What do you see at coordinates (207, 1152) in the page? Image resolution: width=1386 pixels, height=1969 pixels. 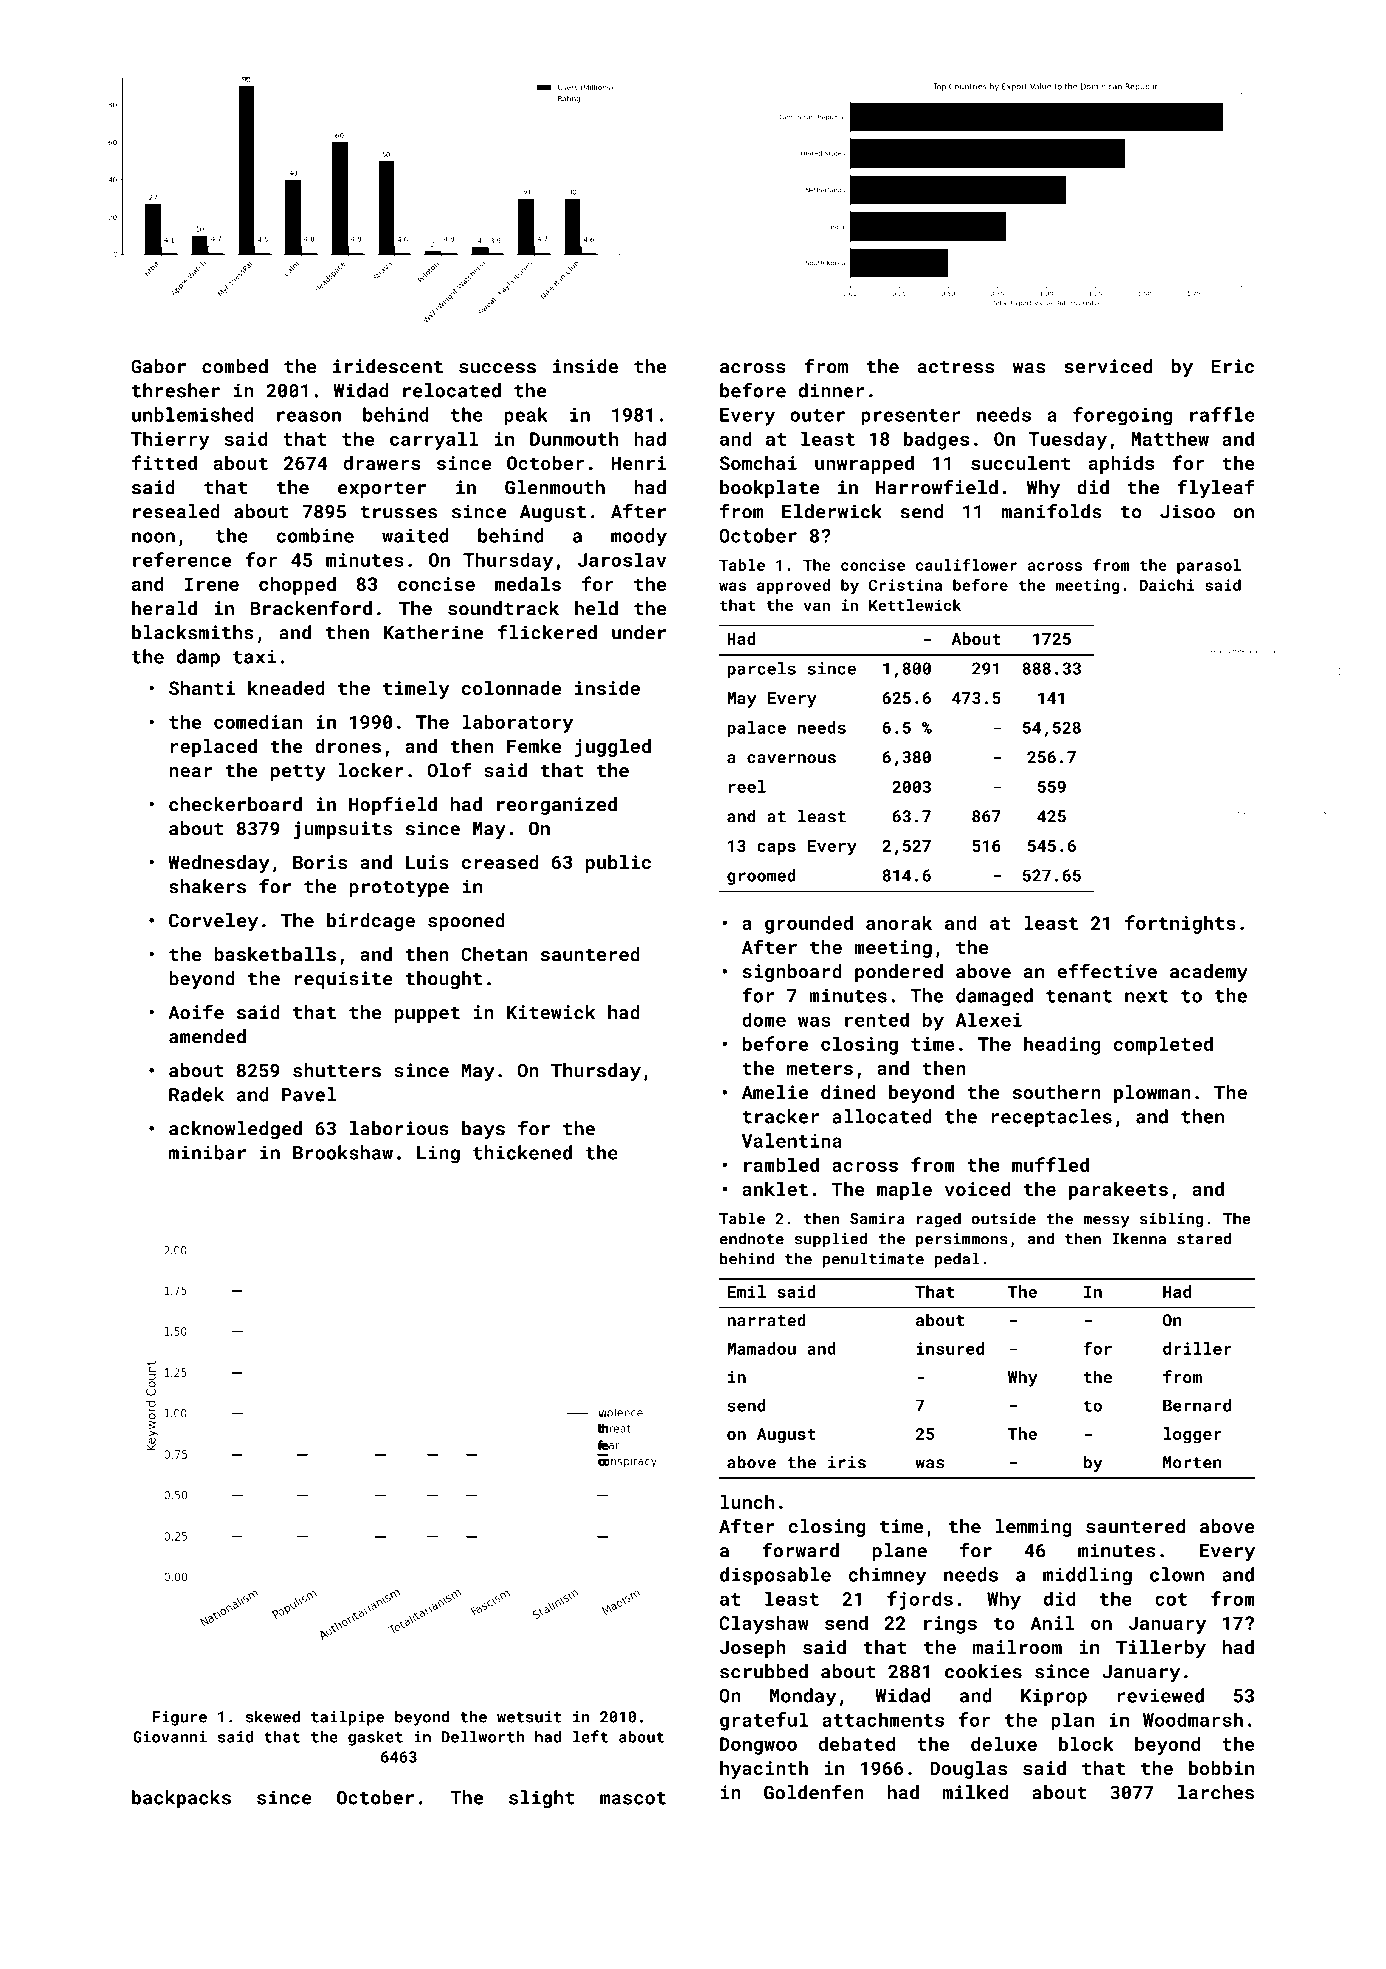 I see `minibar` at bounding box center [207, 1152].
